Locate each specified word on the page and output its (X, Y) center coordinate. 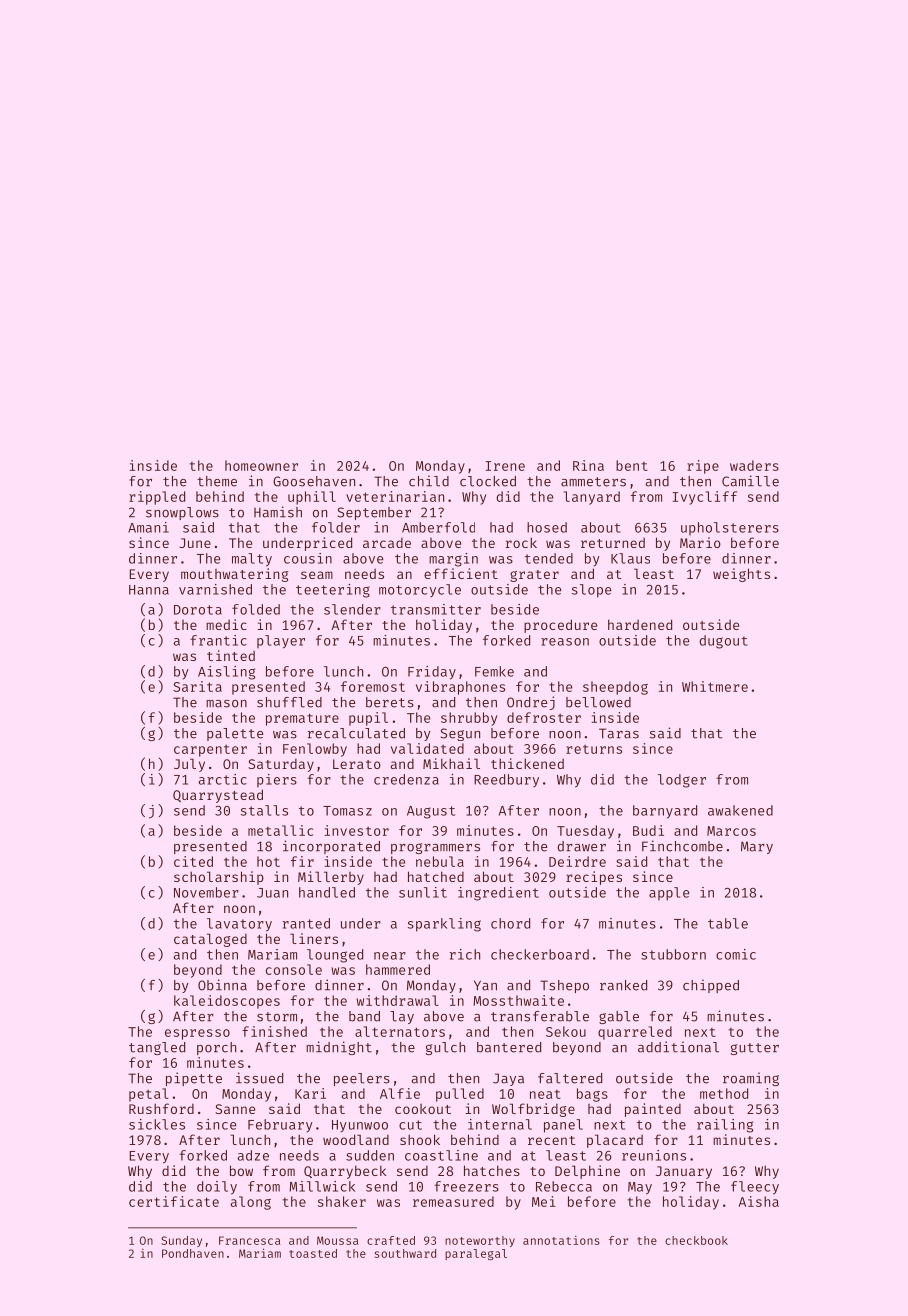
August (431, 812)
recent (551, 1140)
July (189, 765)
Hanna (149, 590)
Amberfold (438, 527)
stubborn (673, 954)
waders (754, 465)
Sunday (181, 1241)
